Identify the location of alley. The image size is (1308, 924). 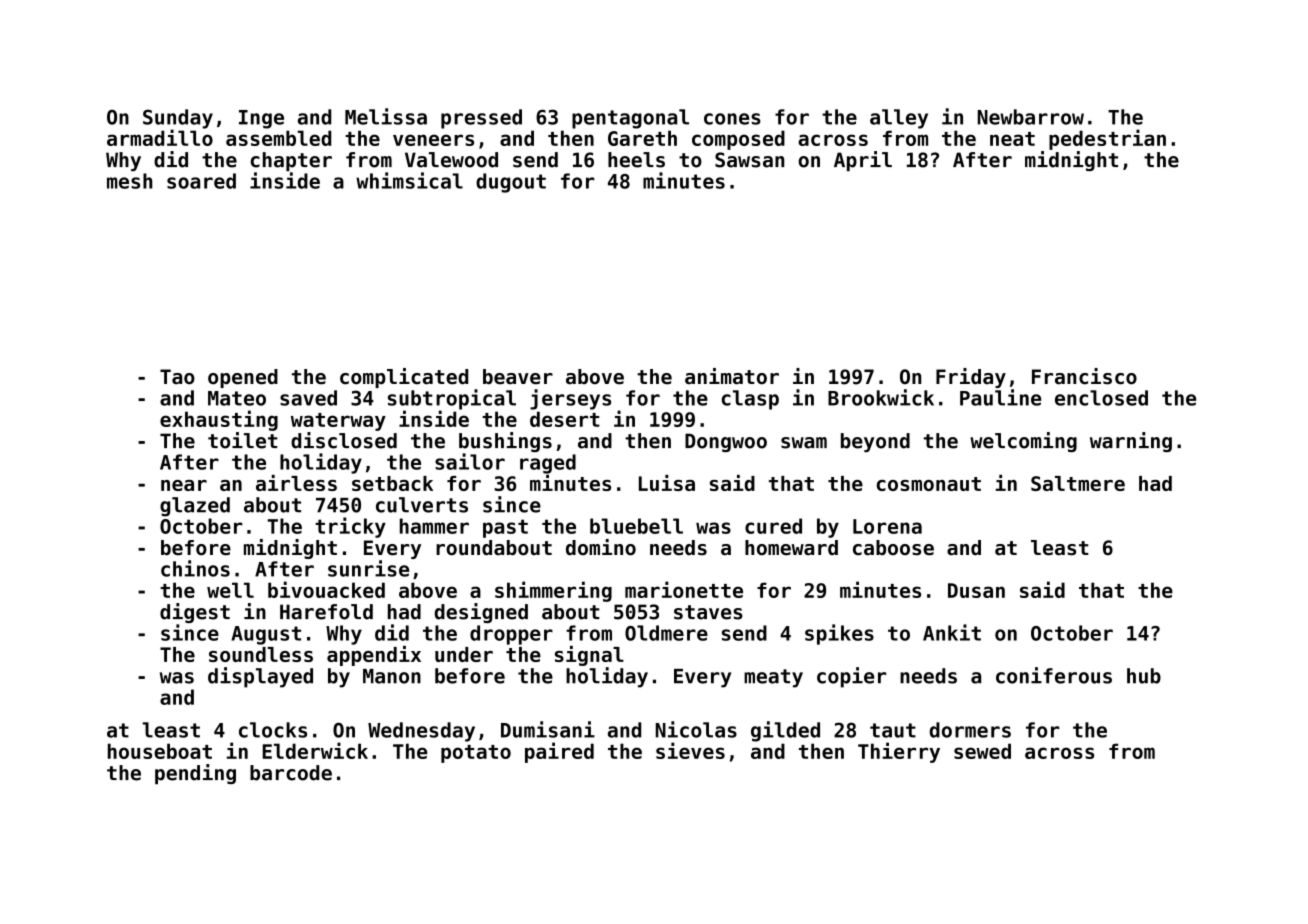
(899, 119).
